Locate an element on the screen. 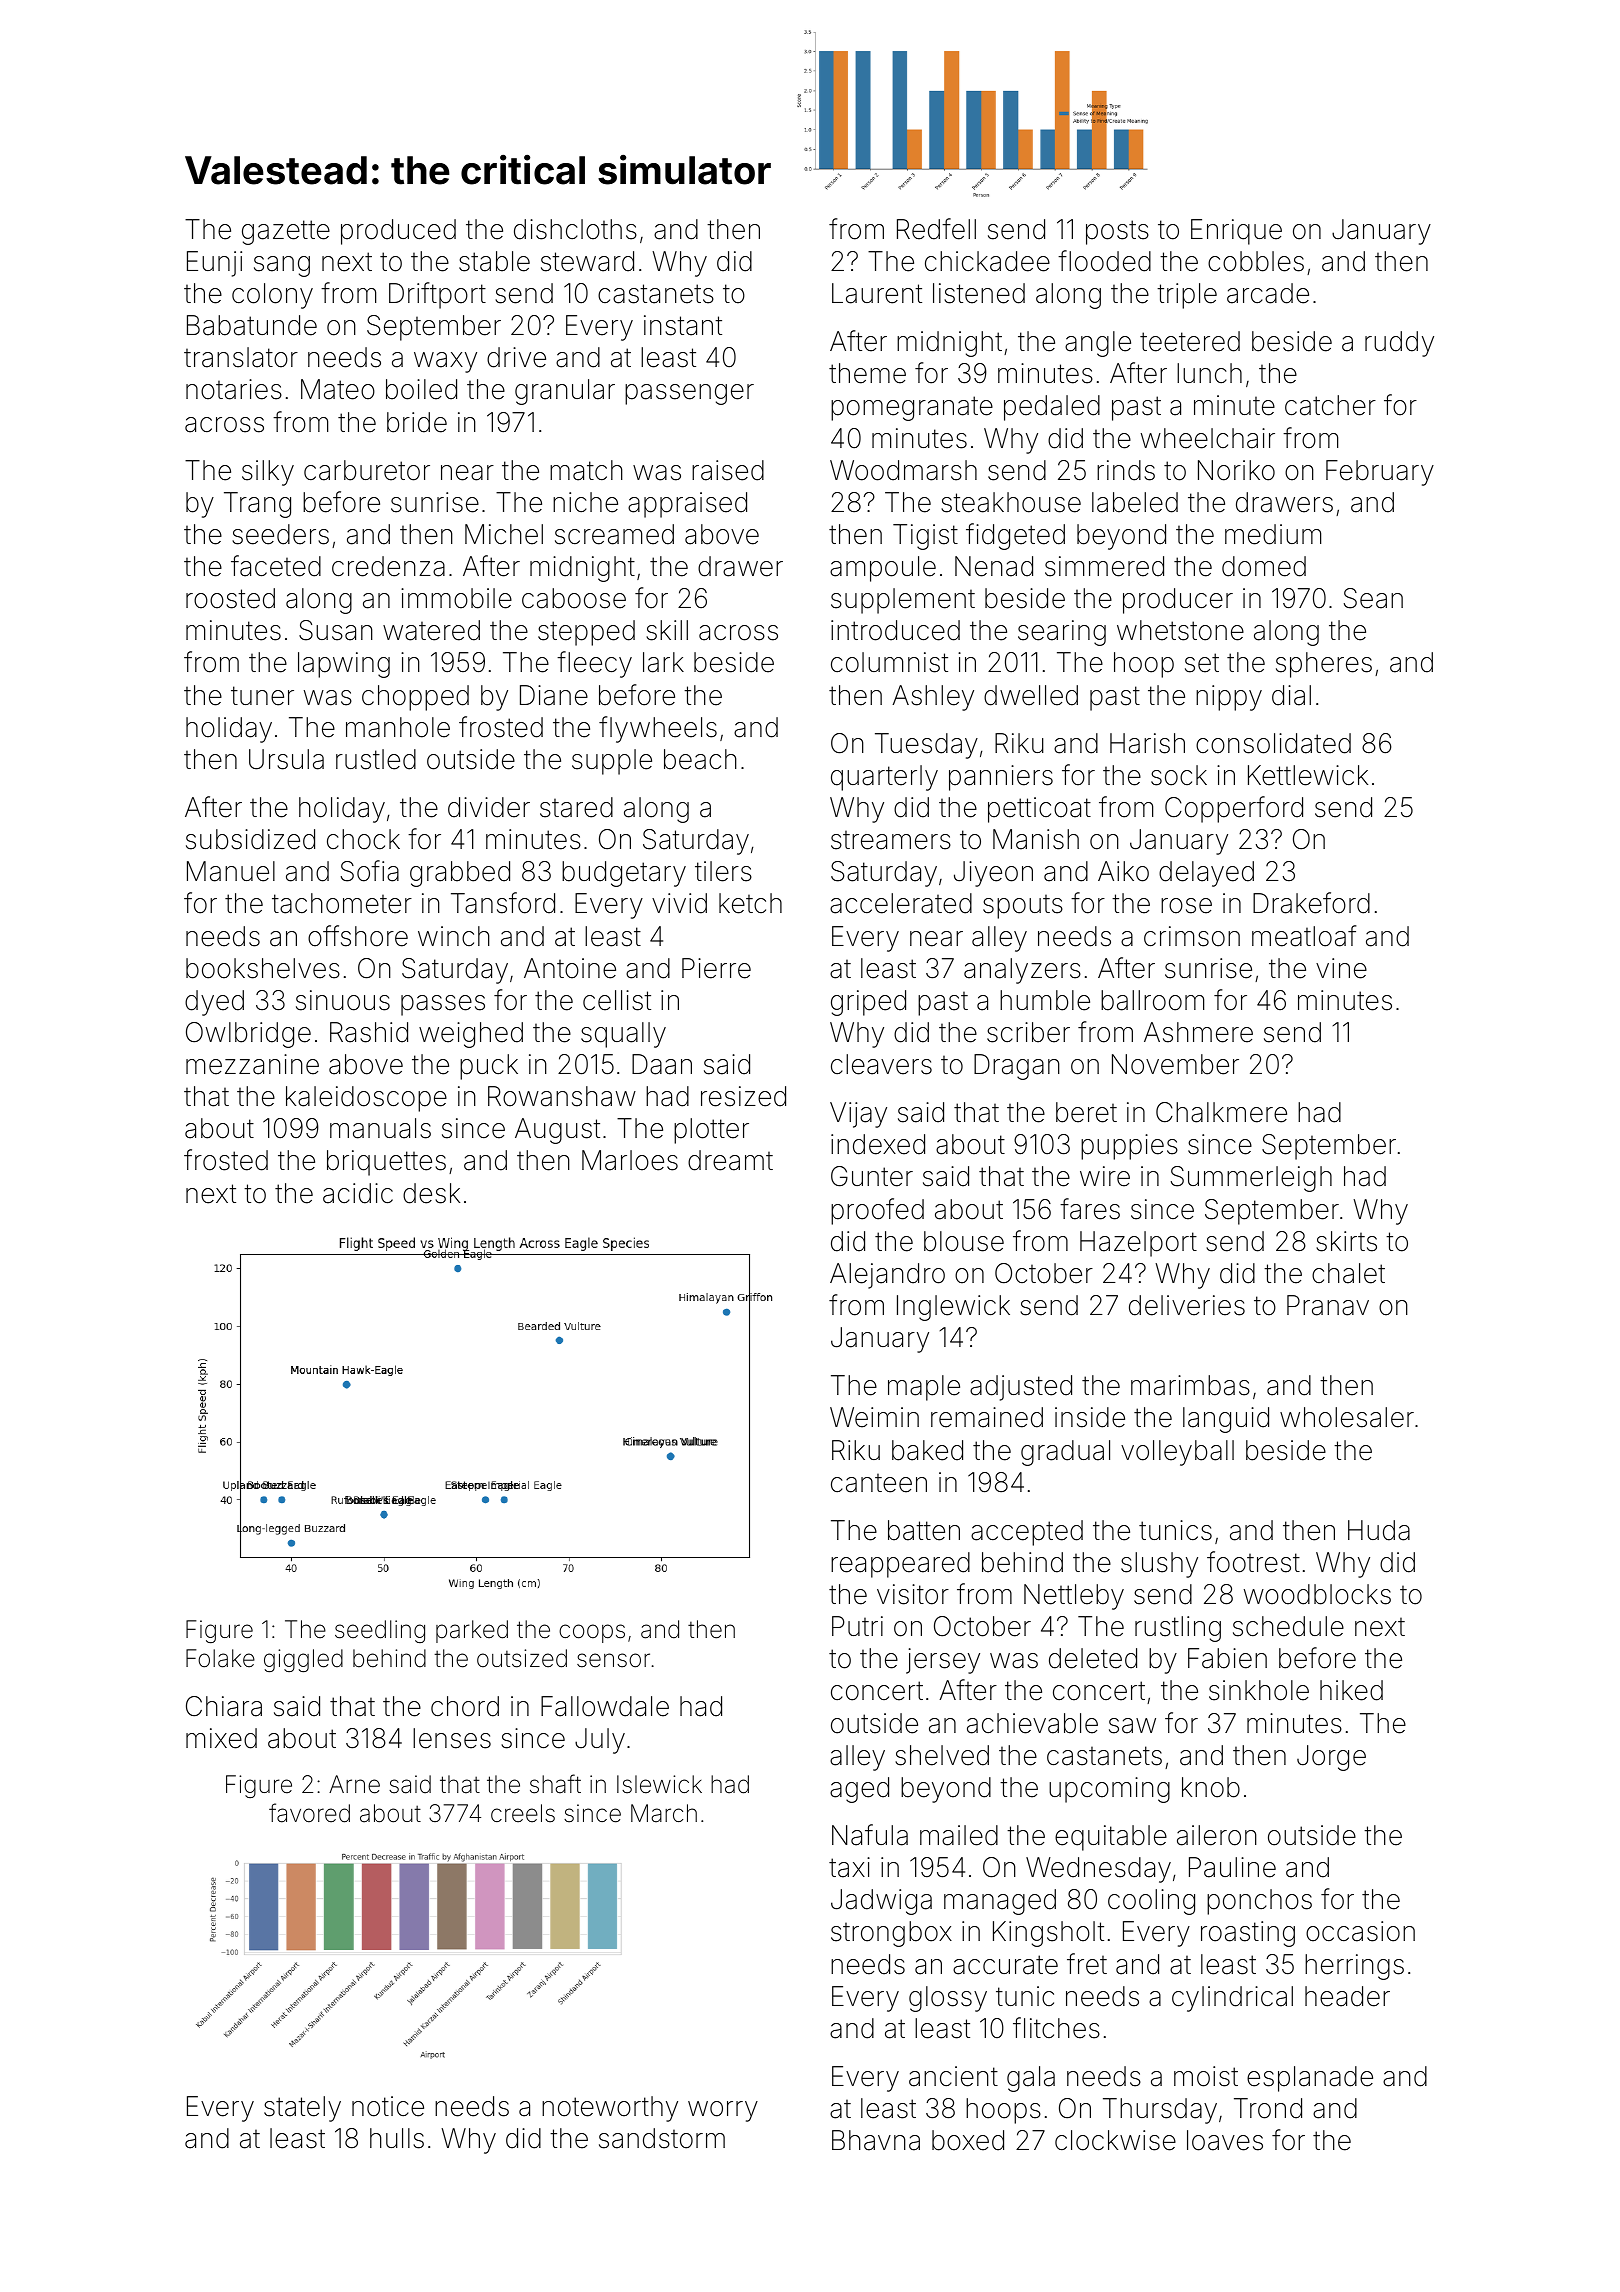 The height and width of the screenshot is (2292, 1620). crimson is located at coordinates (1192, 936).
